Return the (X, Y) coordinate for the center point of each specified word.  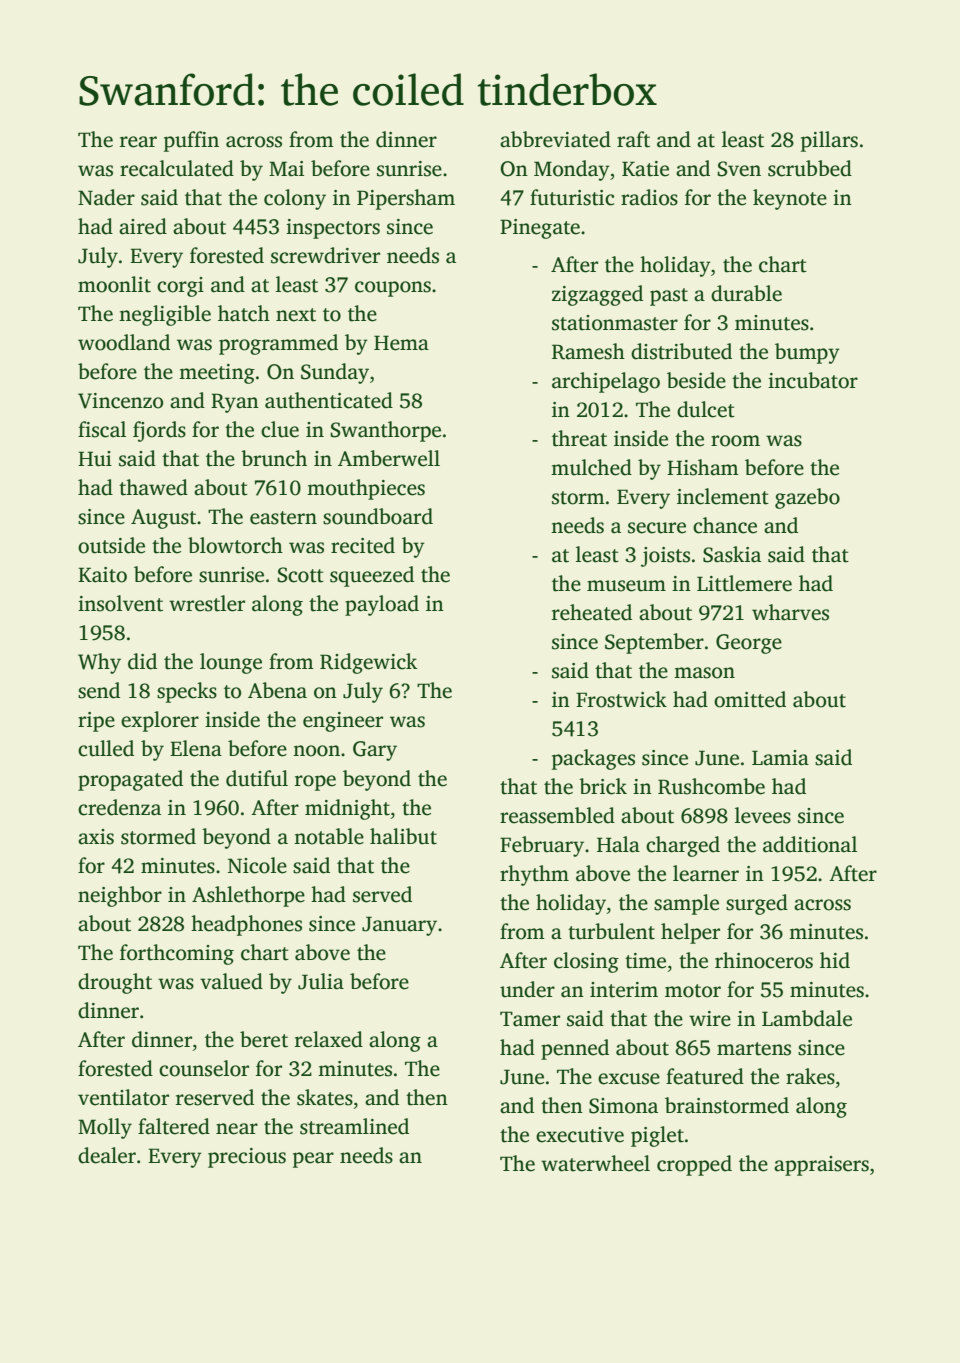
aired (143, 226)
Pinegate (540, 229)
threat (579, 438)
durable (746, 293)
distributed (681, 351)
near (237, 1129)
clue (280, 429)
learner (706, 873)
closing (586, 962)
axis (96, 837)
